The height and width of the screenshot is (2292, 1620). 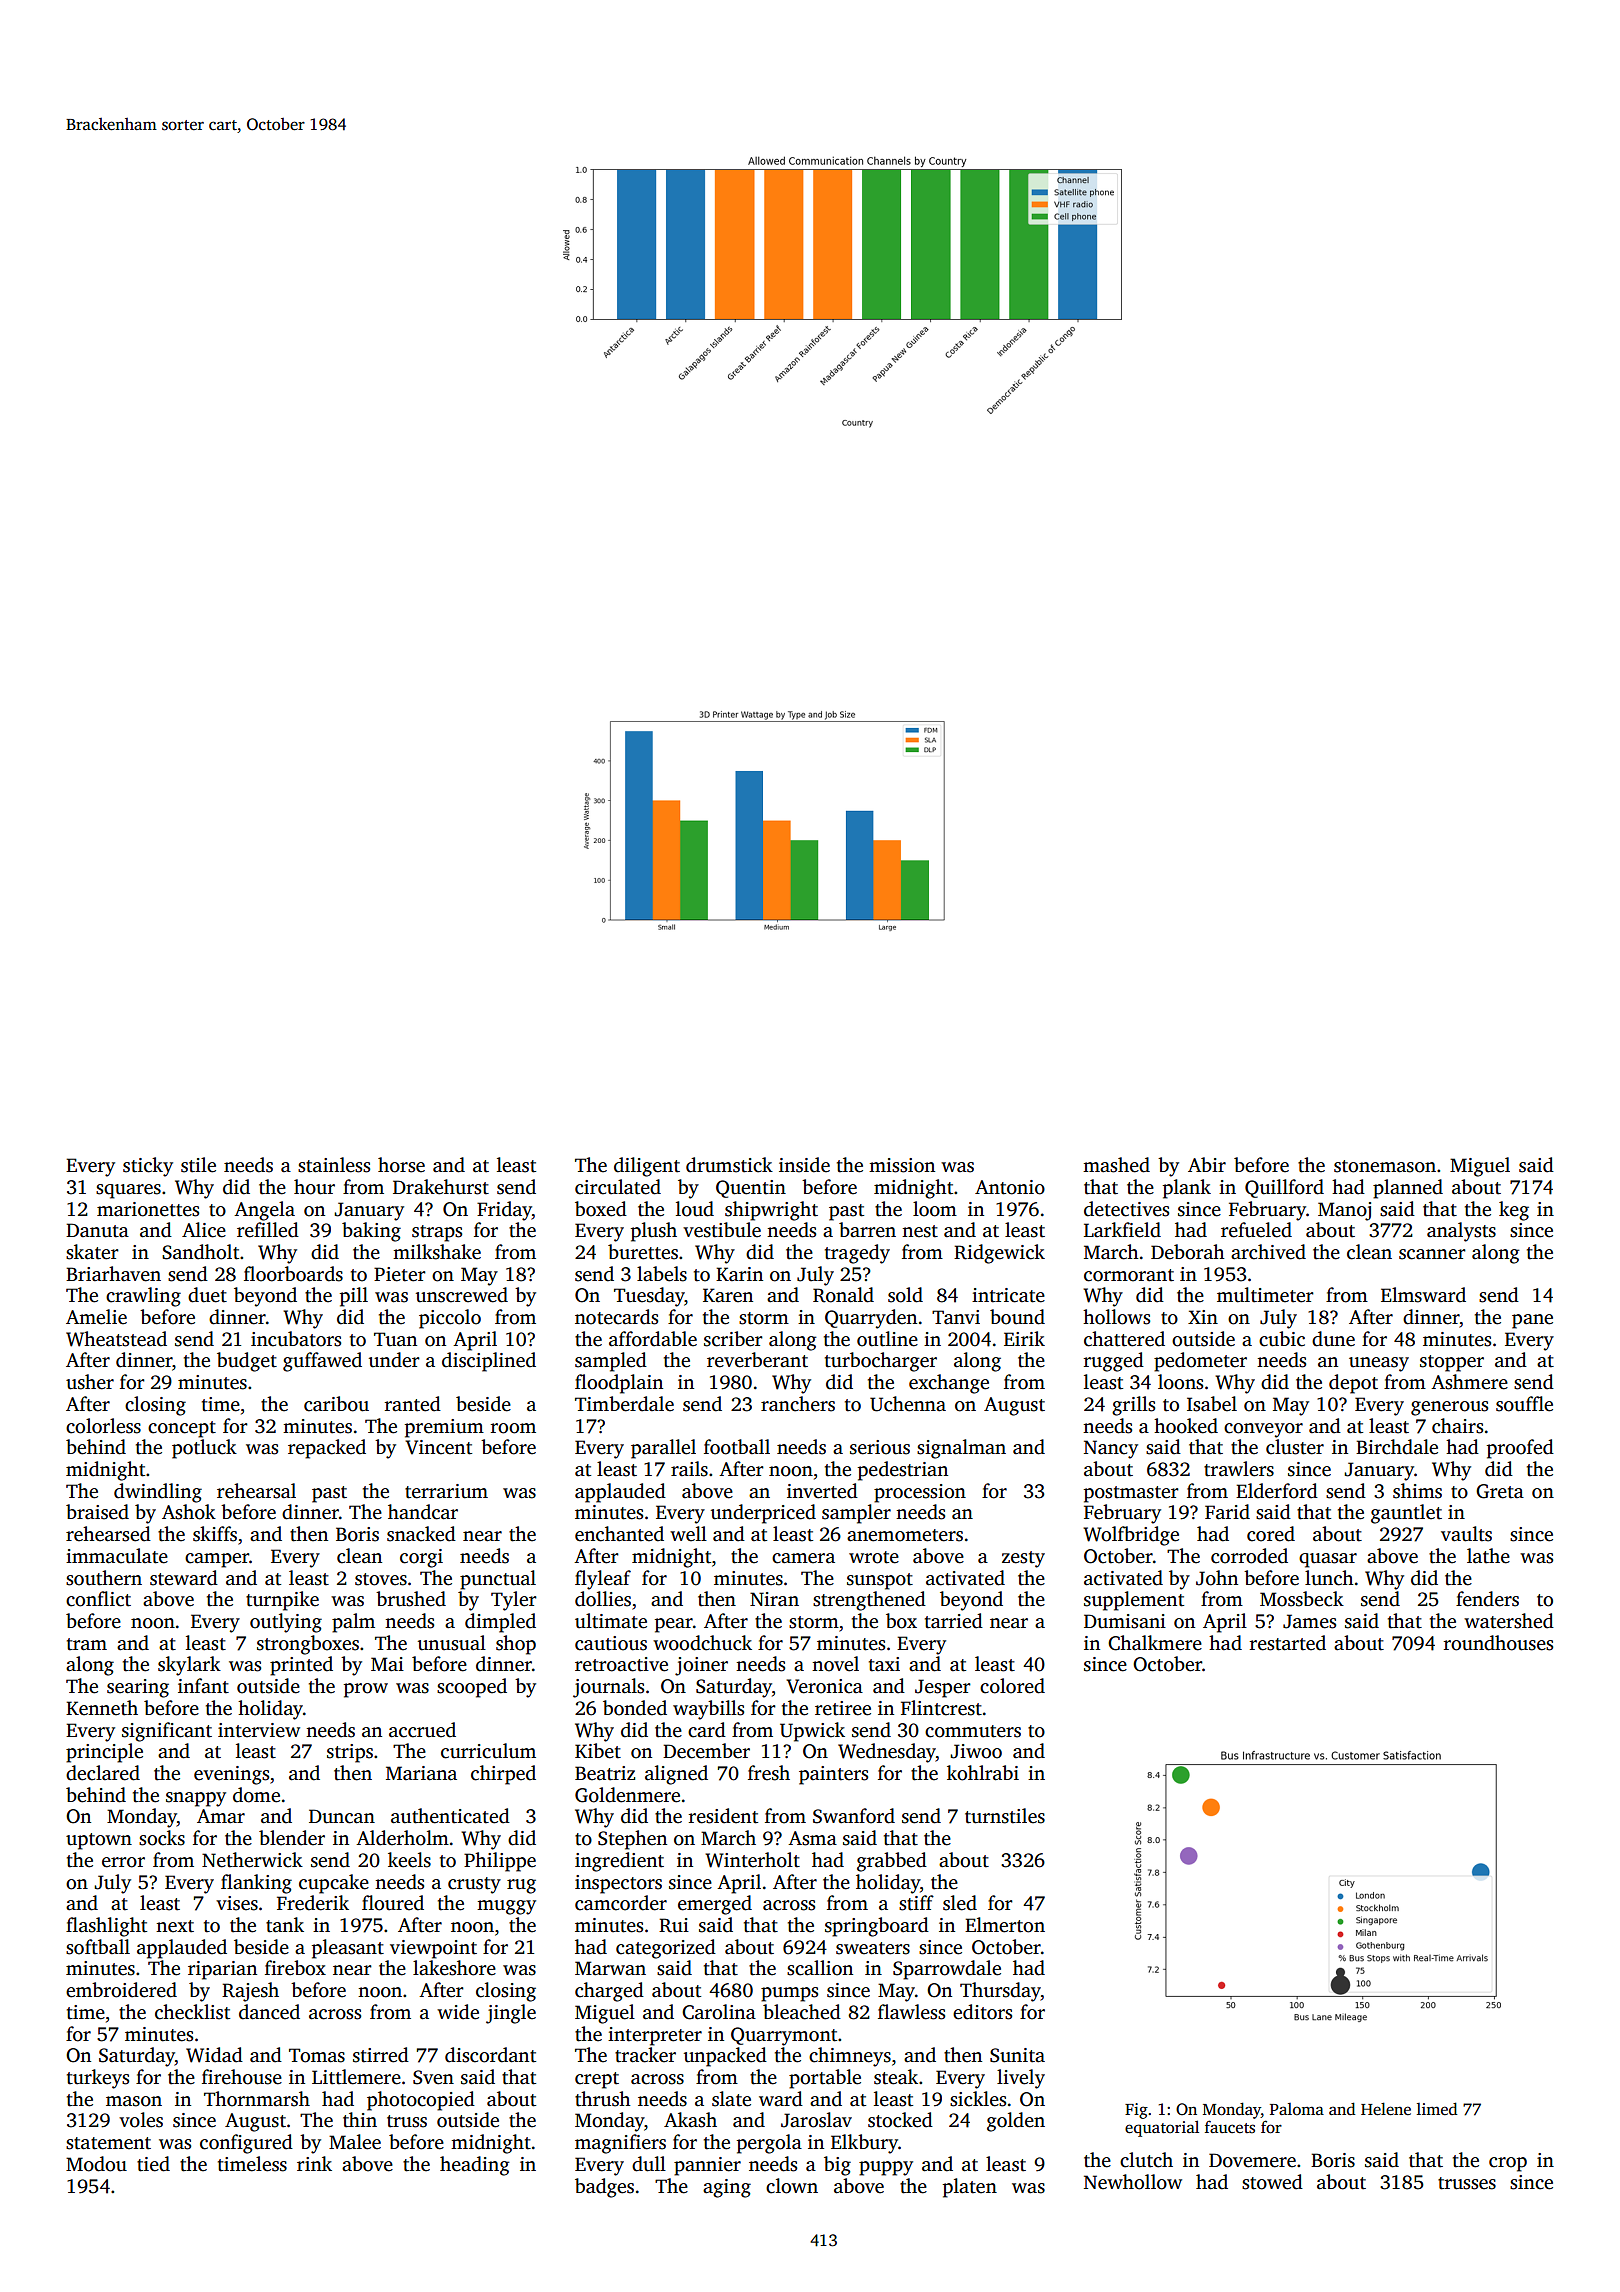 What do you see at coordinates (1277, 1491) in the screenshot?
I see `Elderford` at bounding box center [1277, 1491].
